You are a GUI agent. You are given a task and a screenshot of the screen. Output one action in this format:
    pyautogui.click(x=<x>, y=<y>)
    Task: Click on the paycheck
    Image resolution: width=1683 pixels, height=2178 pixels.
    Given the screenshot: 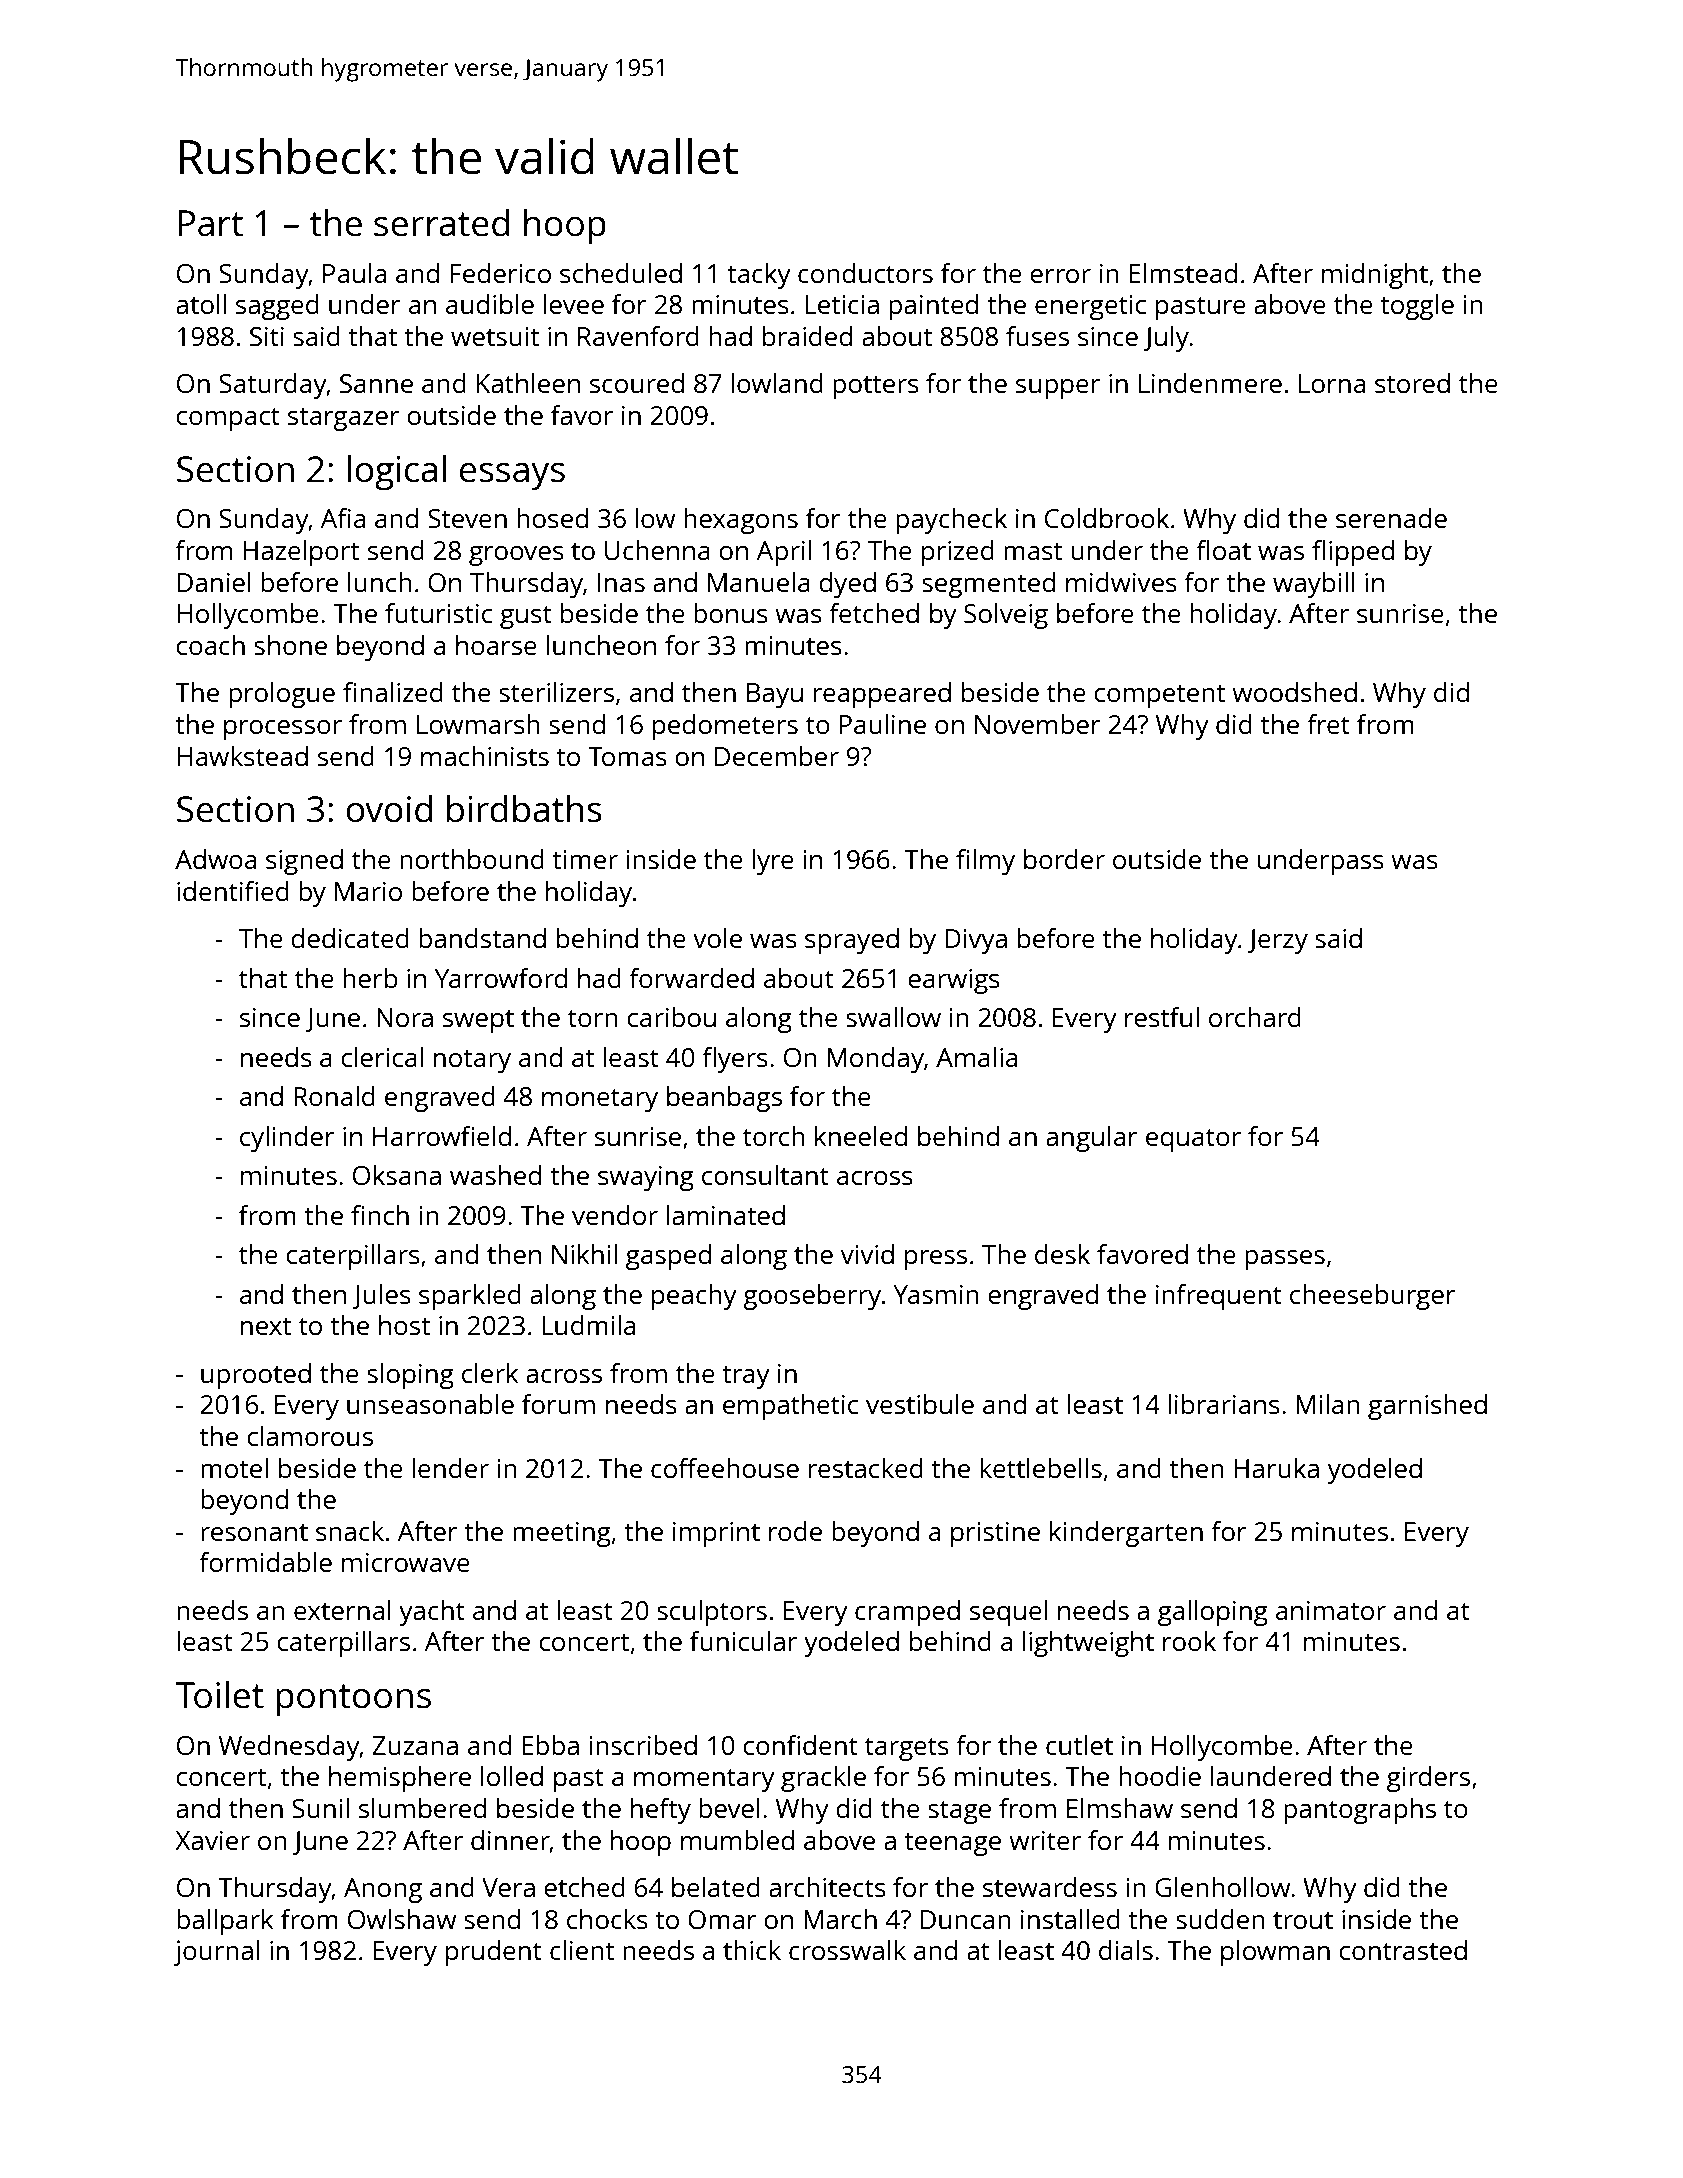 What is the action you would take?
    pyautogui.click(x=951, y=521)
